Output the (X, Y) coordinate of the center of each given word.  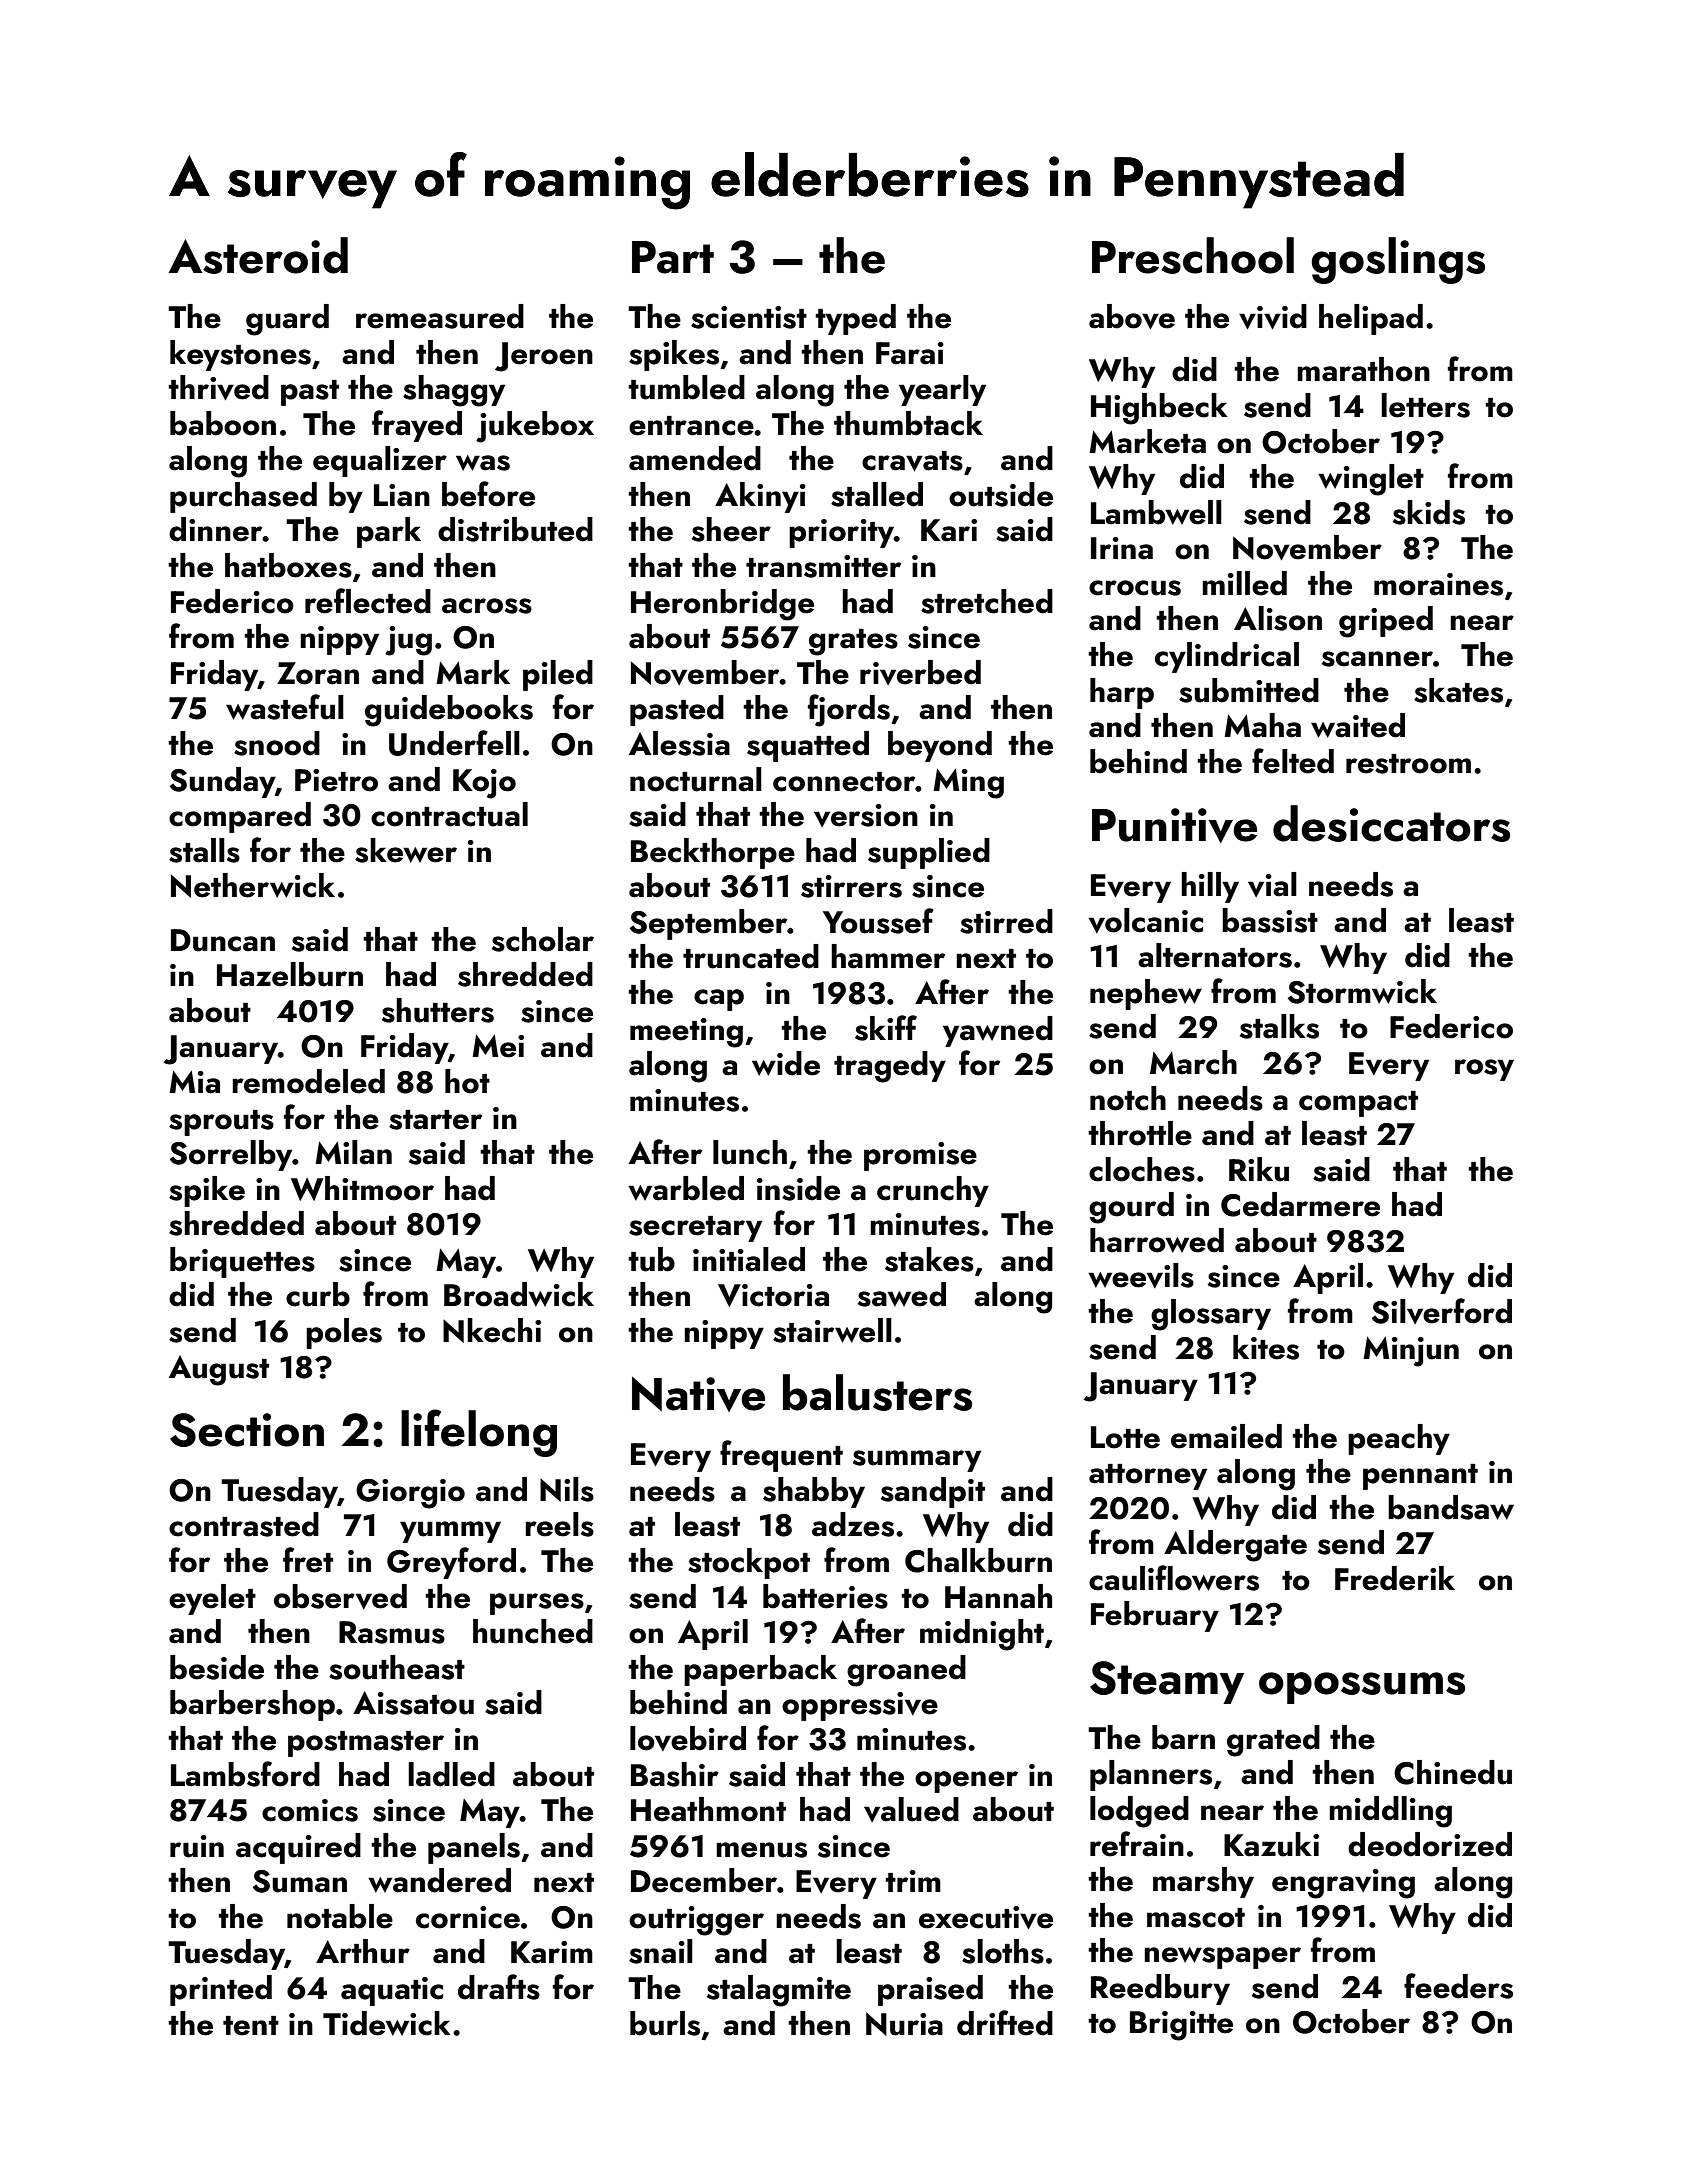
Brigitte (1181, 2026)
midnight (982, 1635)
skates (1458, 690)
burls (665, 2023)
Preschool (1193, 255)
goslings (1398, 260)
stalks (1279, 1026)
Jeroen (544, 357)
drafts (499, 1987)
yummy (450, 1532)
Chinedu (1453, 1772)
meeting (686, 1033)
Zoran (318, 673)
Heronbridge (722, 605)
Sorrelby (231, 1155)
